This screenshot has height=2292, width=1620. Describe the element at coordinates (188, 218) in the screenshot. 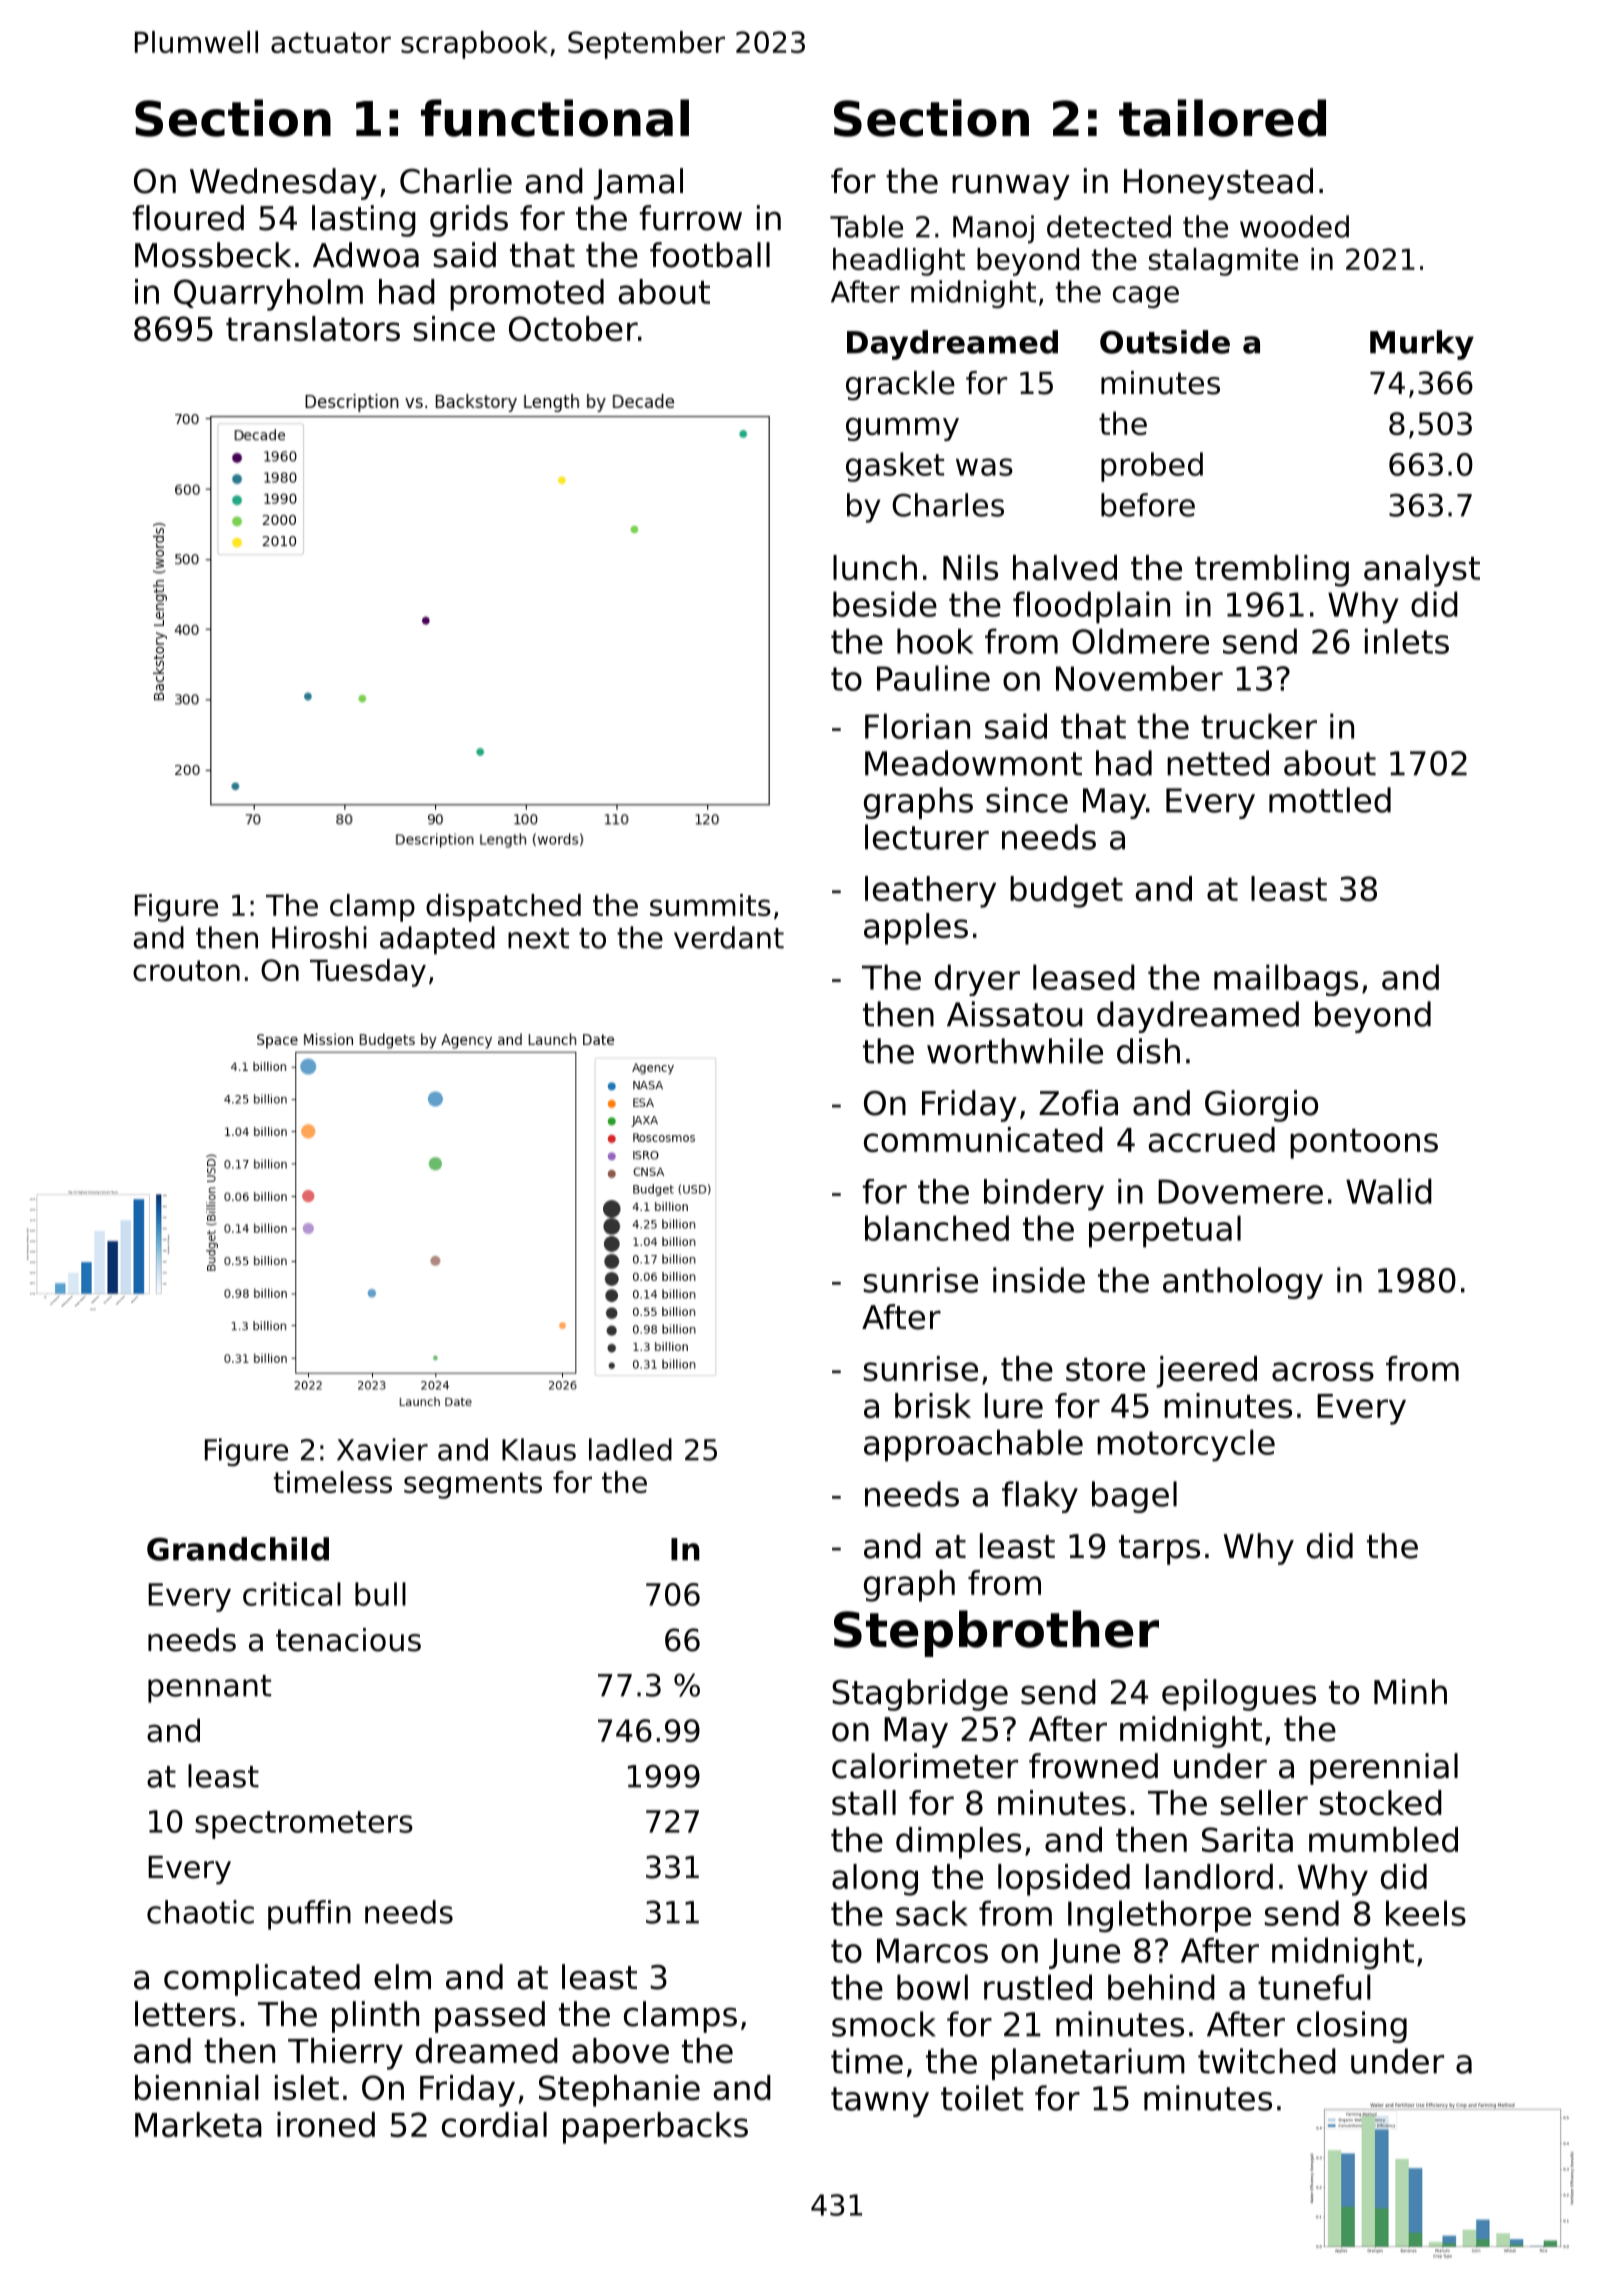

I see `floured` at that location.
